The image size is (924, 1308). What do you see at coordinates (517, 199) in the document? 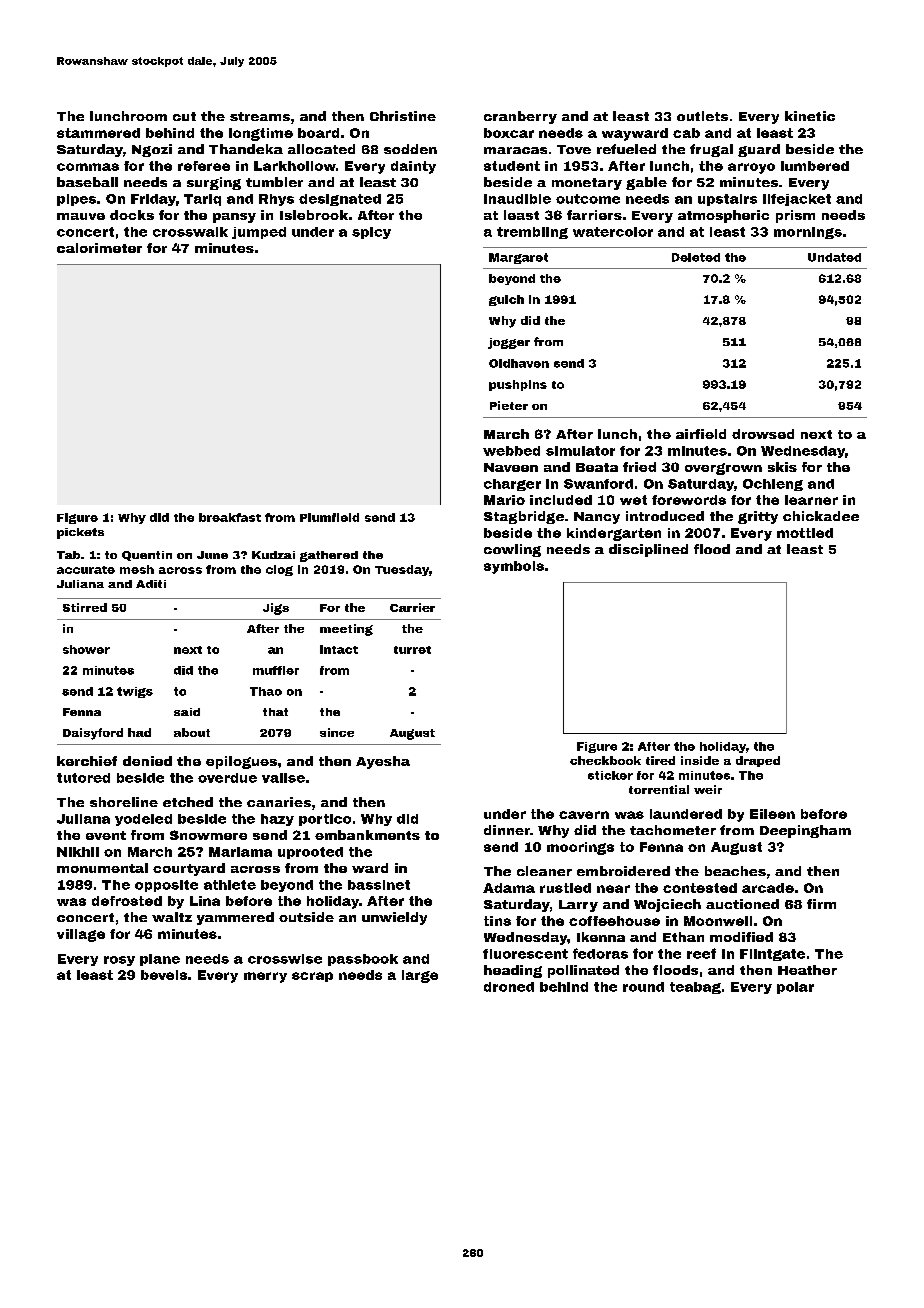
I see `inaudible` at bounding box center [517, 199].
